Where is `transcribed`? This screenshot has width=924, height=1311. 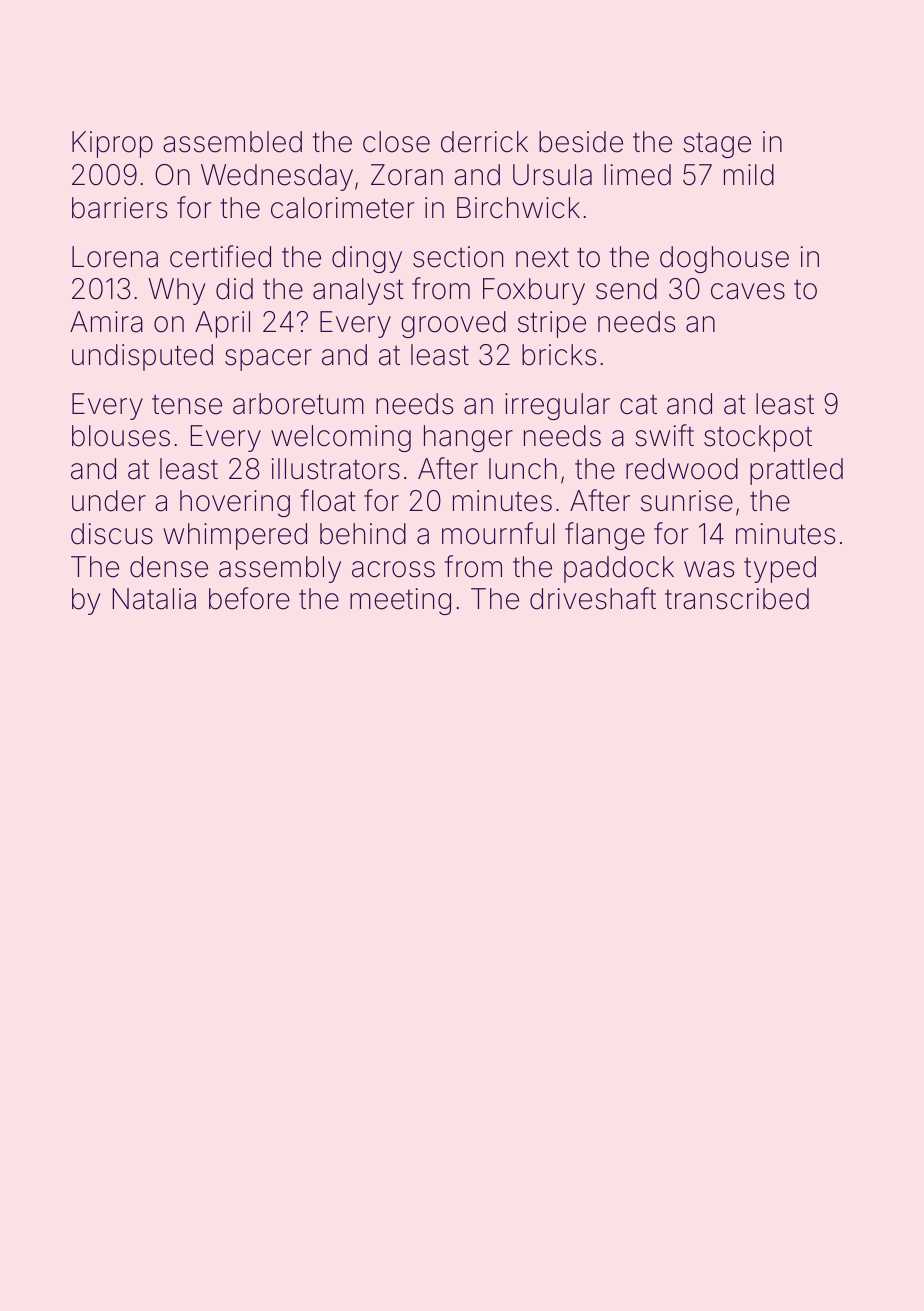 transcribed is located at coordinates (737, 599).
